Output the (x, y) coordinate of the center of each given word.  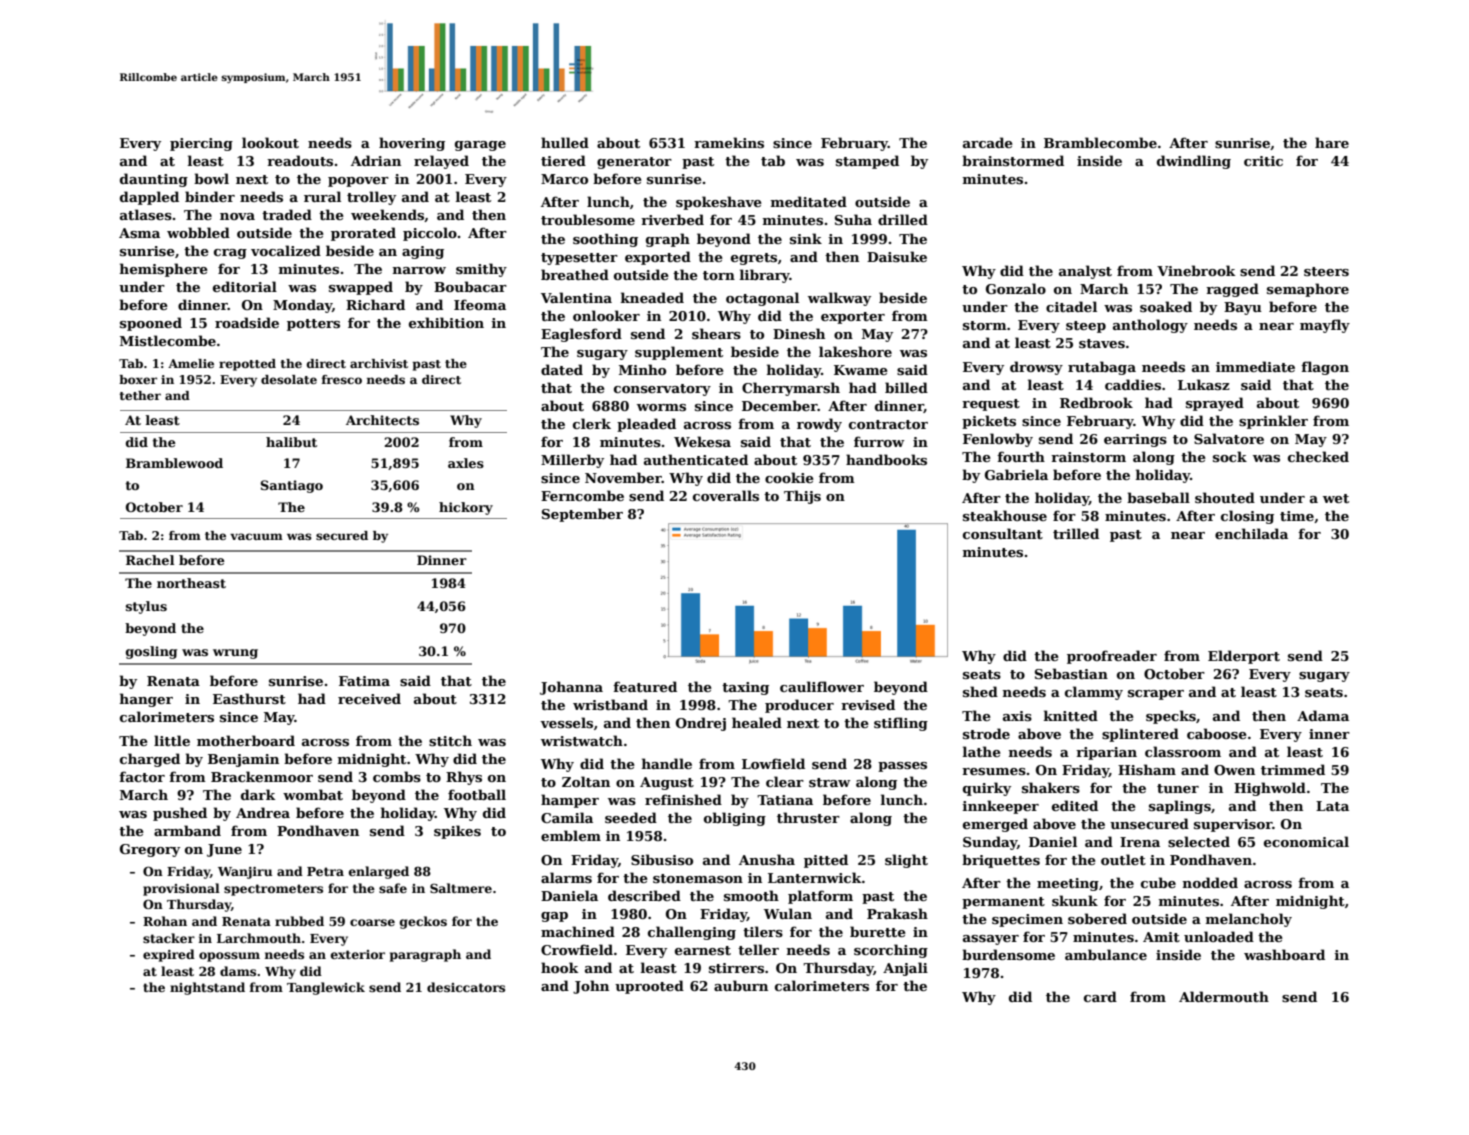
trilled (1076, 533)
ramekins (729, 142)
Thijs (802, 497)
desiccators (466, 987)
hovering (412, 144)
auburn (741, 985)
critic (1263, 161)
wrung (235, 654)
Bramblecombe (1100, 142)
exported (658, 258)
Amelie (191, 363)
